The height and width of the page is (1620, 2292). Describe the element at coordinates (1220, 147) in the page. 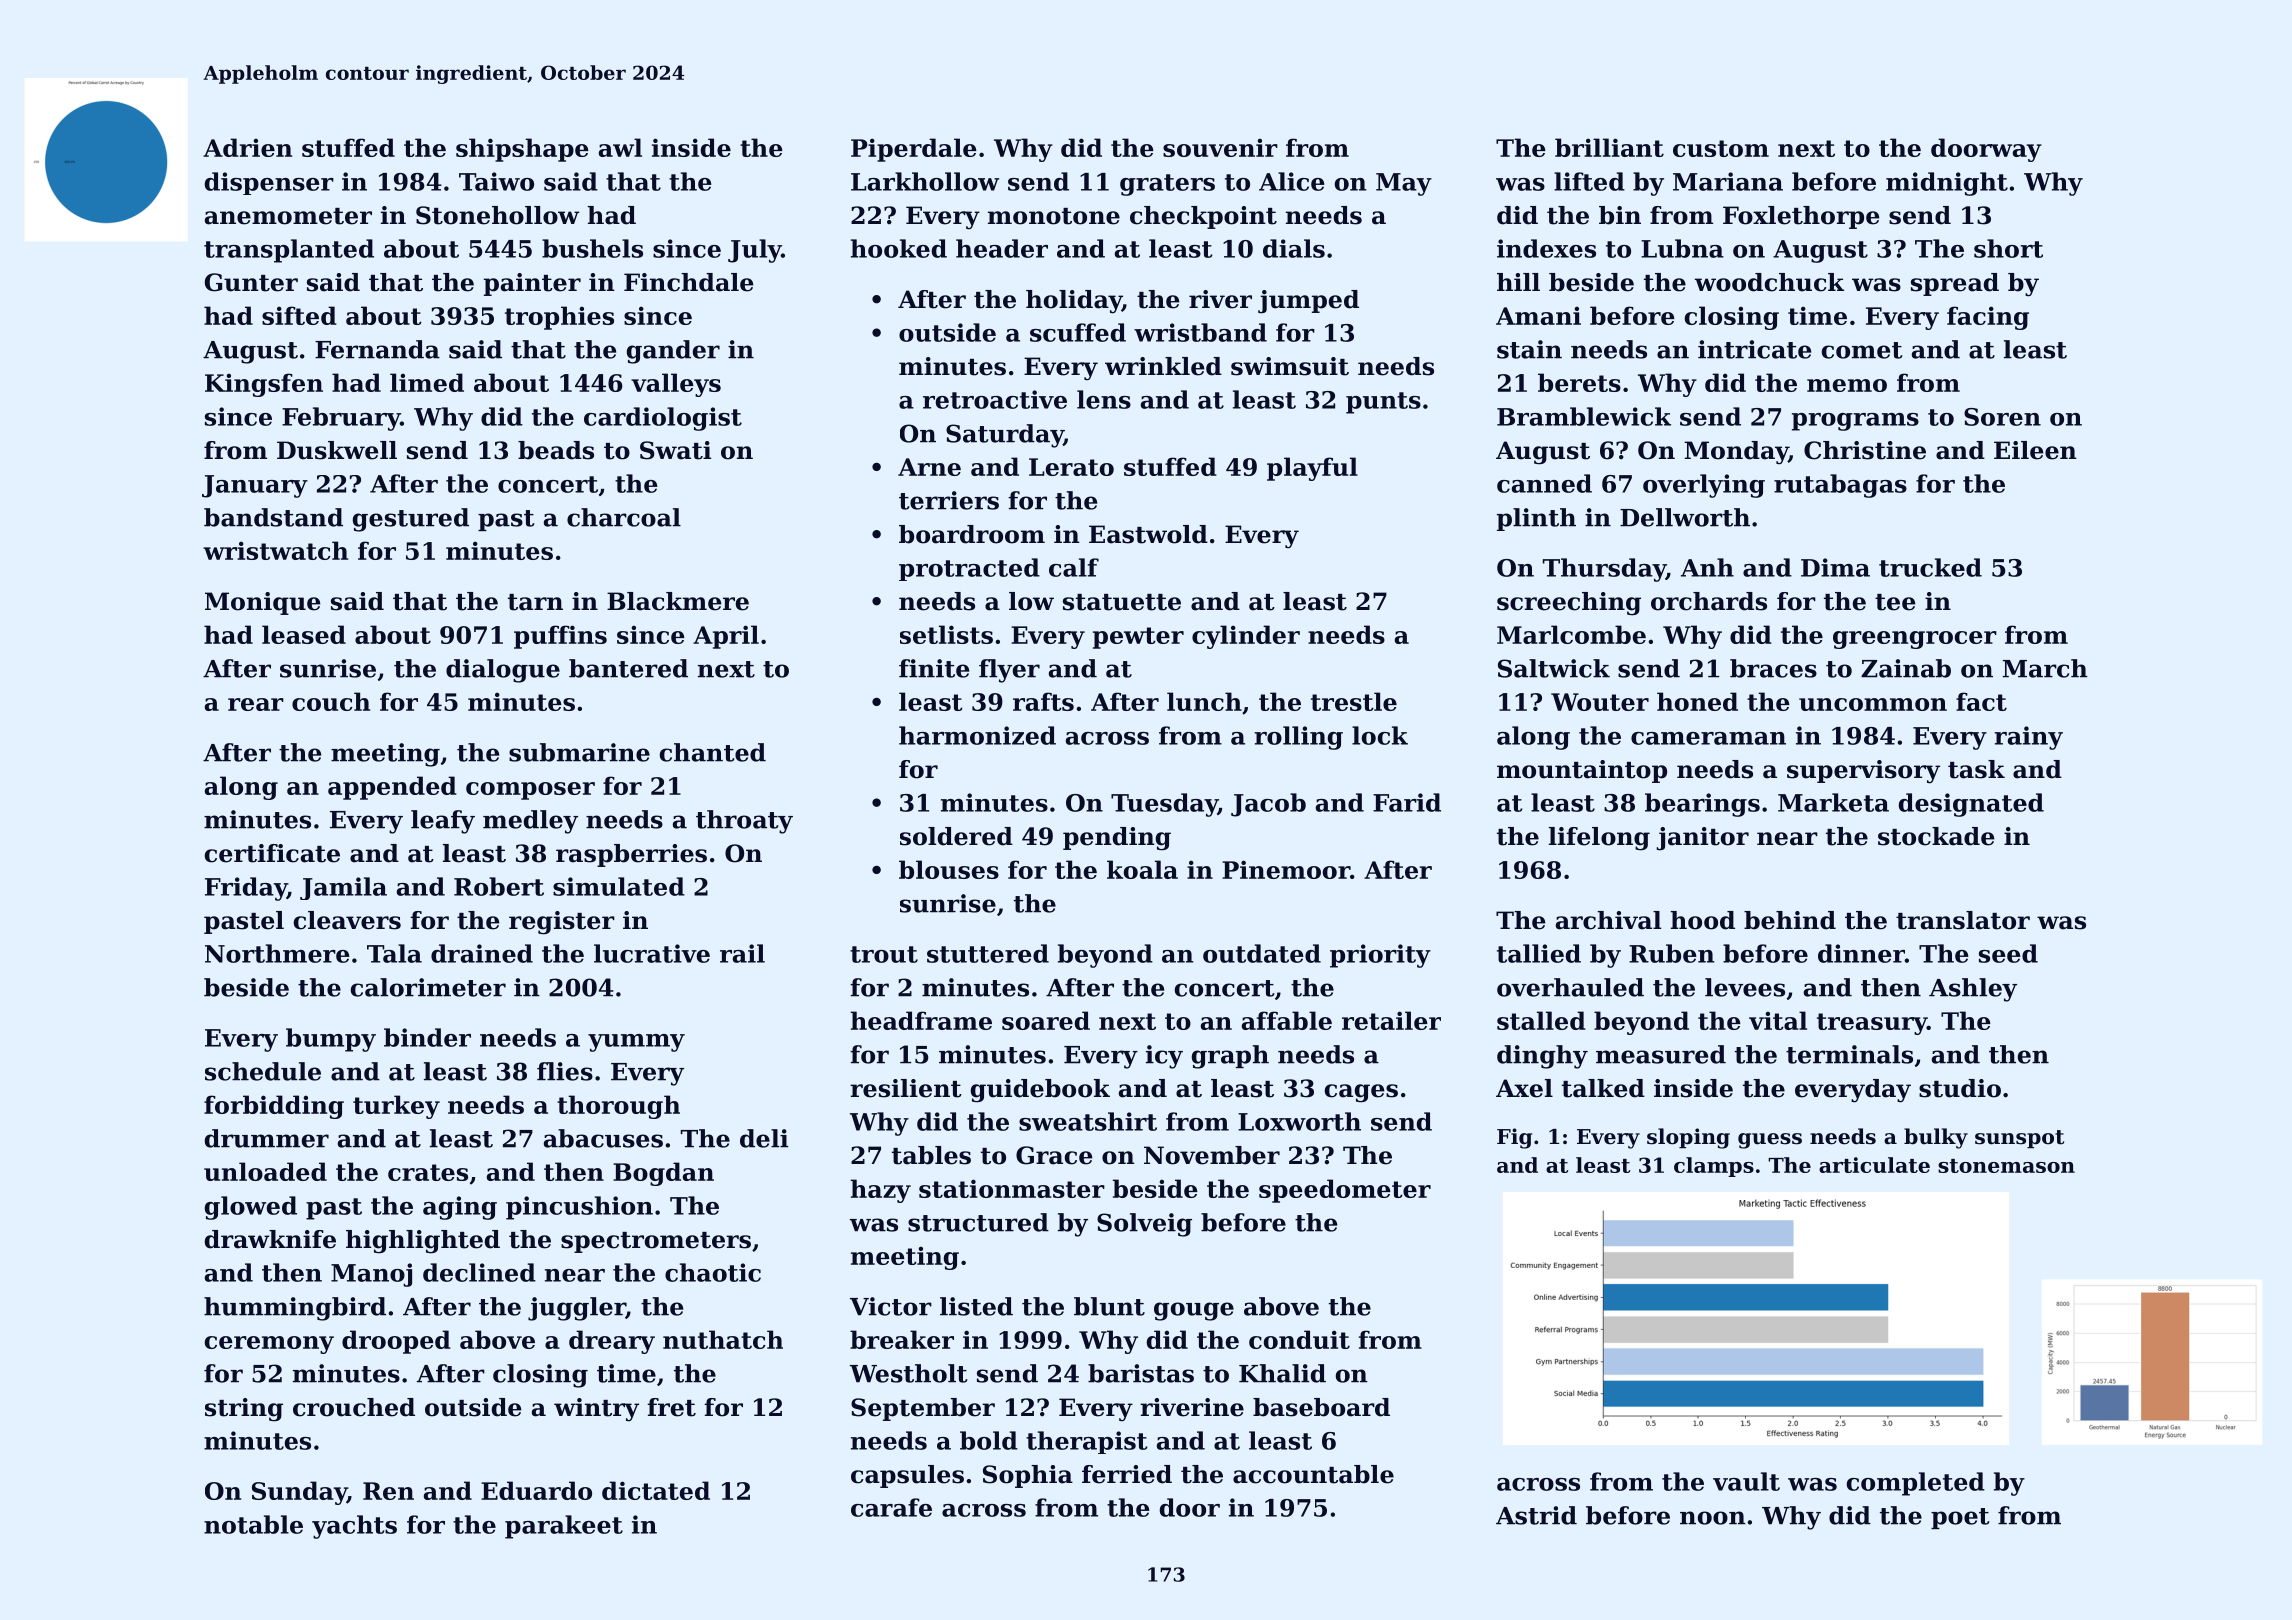

I see `souvenir` at that location.
